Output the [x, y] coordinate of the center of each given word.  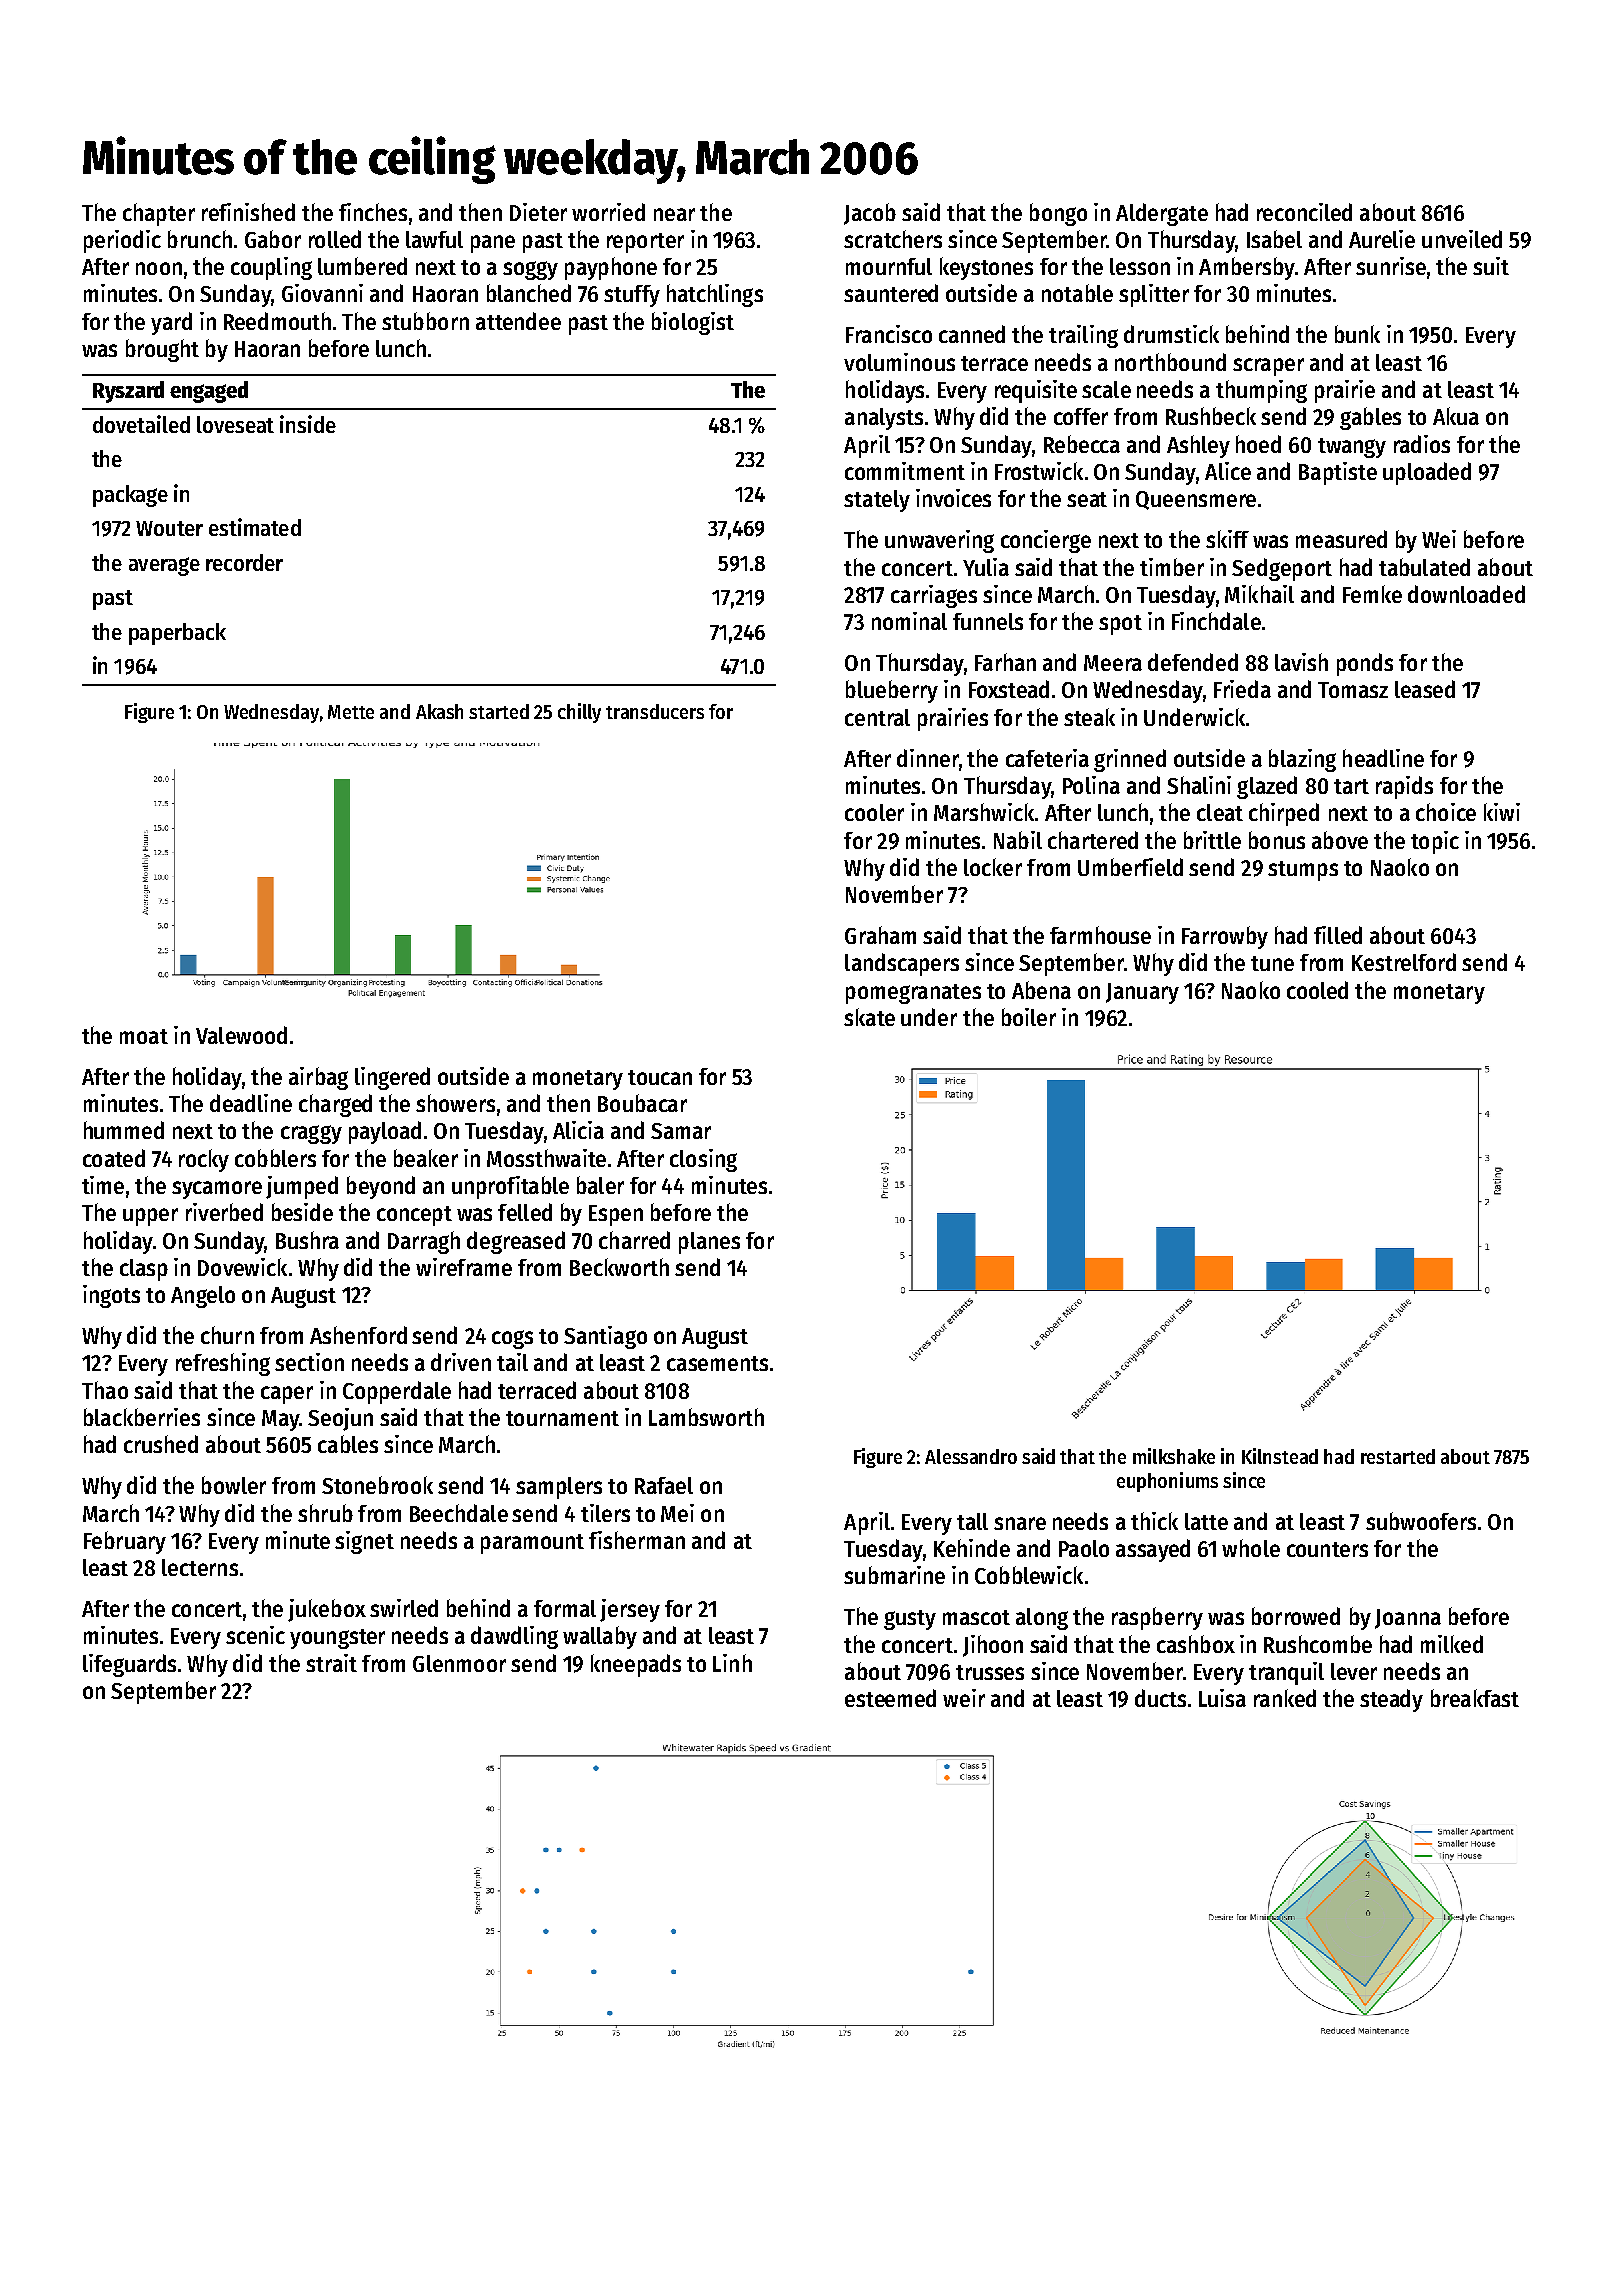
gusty [910, 1620]
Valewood [241, 1035]
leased [1425, 689]
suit [1491, 266]
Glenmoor [459, 1663]
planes [709, 1243]
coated [114, 1158]
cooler [874, 812]
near [674, 214]
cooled [1317, 990]
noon [159, 268]
